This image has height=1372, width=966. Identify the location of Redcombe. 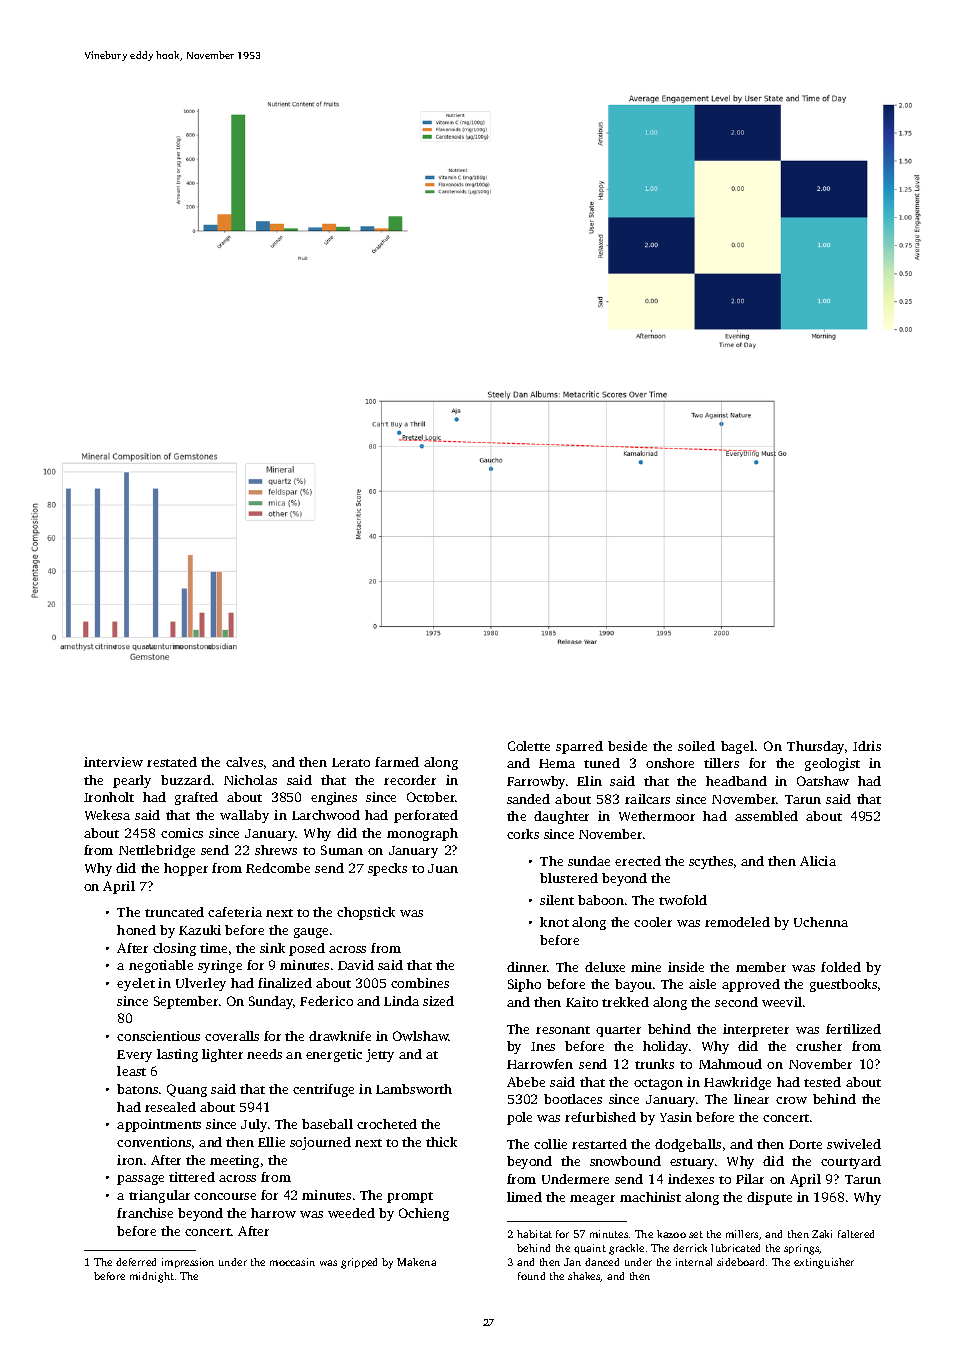
(278, 868).
